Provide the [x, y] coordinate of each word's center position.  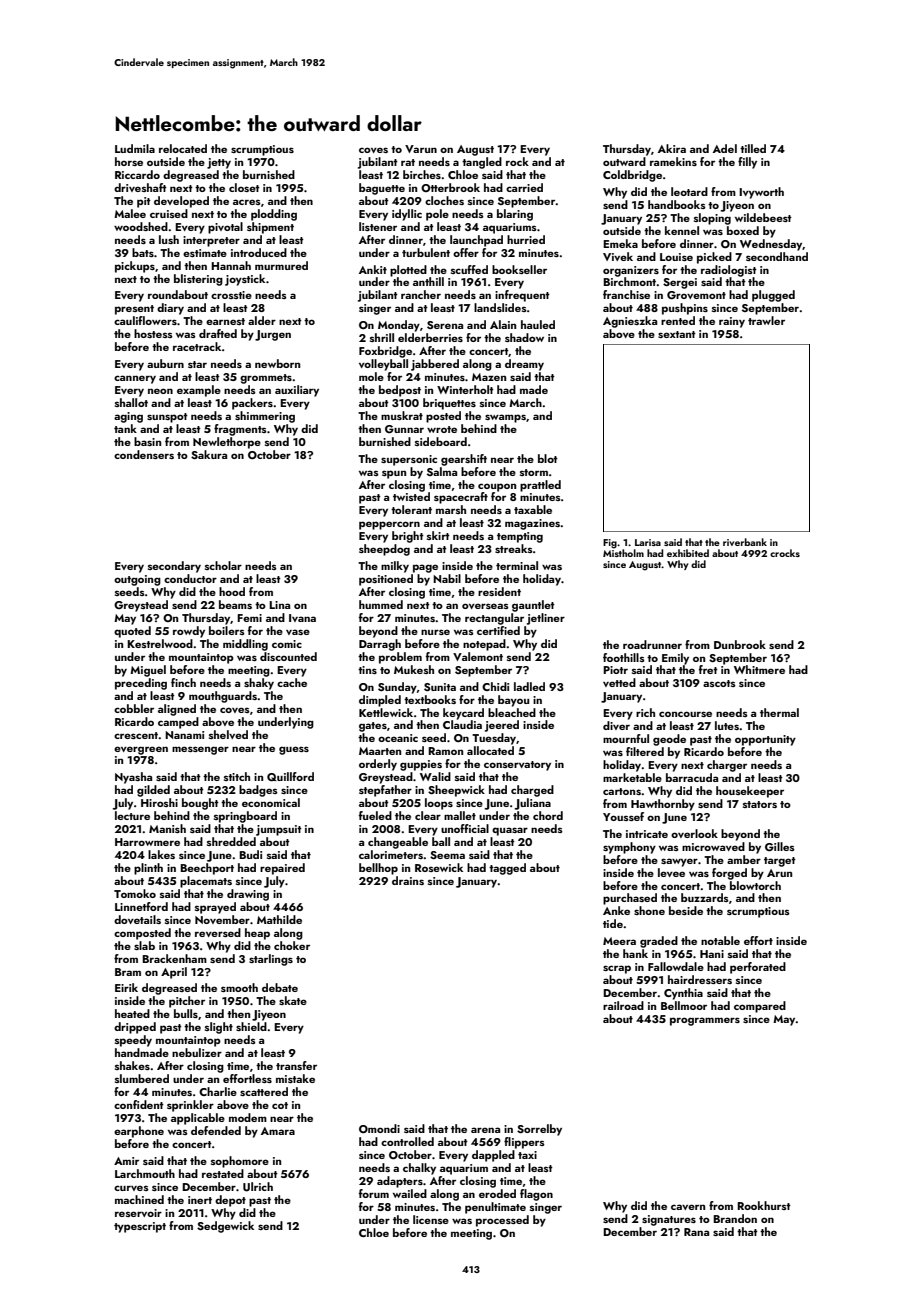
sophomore [240, 1162]
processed [502, 1221]
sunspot [167, 418]
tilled [753, 148]
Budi [250, 854]
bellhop [378, 869]
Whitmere [759, 669]
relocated [183, 148]
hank [635, 953]
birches [422, 174]
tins [367, 670]
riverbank [745, 542]
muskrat [402, 415]
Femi [249, 618]
